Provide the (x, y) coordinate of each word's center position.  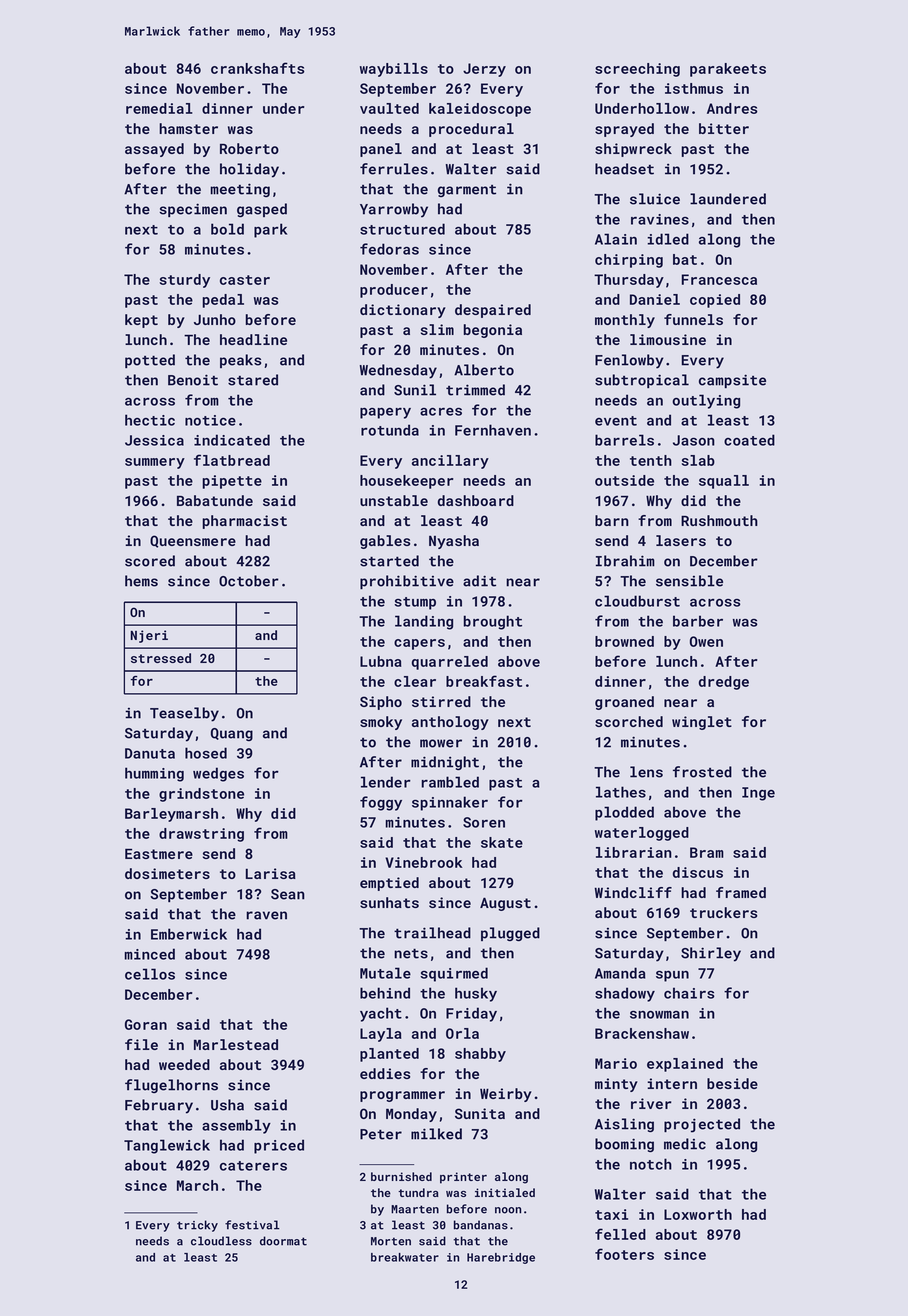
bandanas (481, 1225)
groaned (624, 703)
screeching (637, 70)
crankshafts (258, 68)
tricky (197, 1226)
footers (624, 1254)
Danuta (150, 753)
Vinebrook (424, 862)
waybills (394, 70)
